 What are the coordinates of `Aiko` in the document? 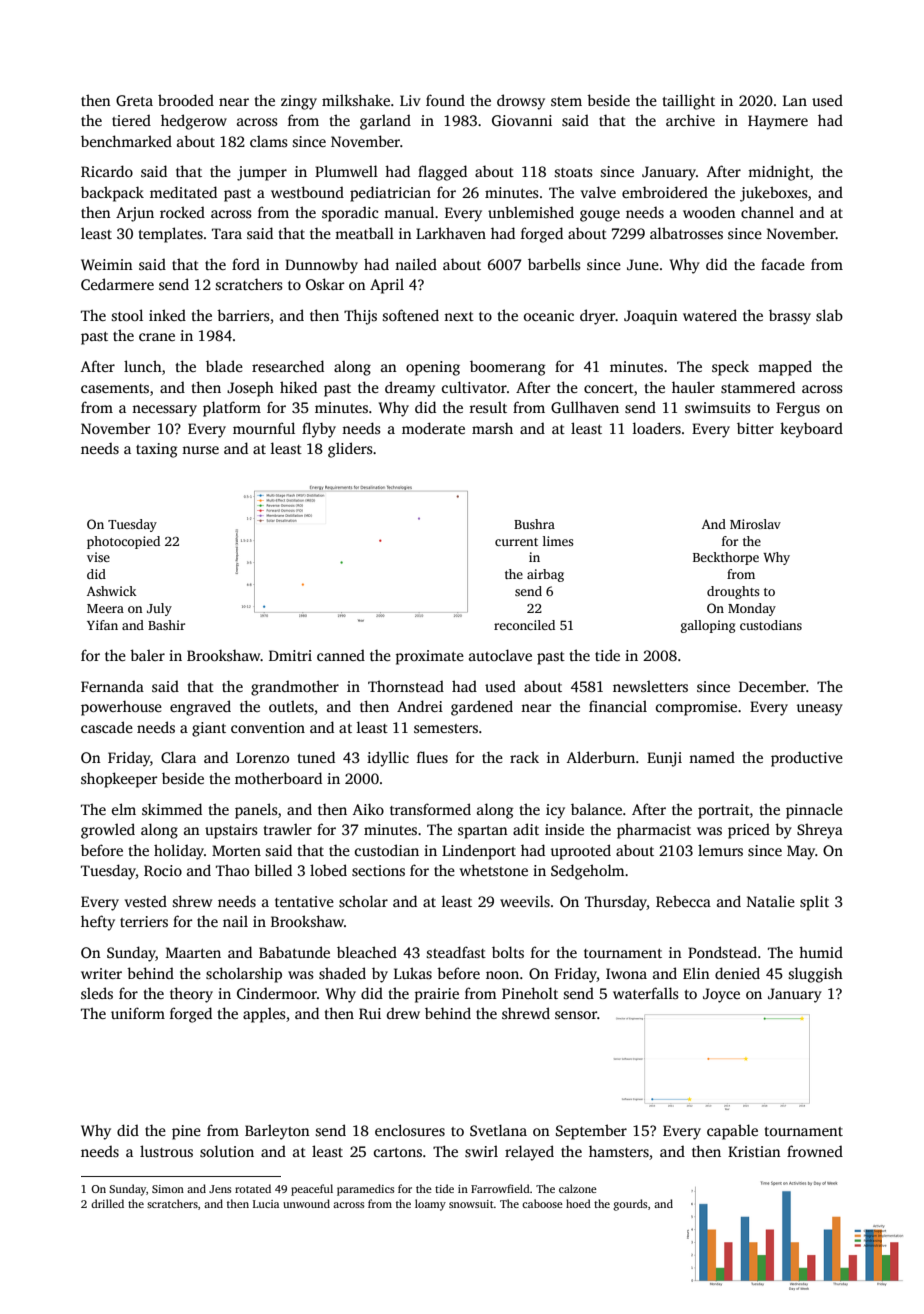 It's located at (368, 809).
